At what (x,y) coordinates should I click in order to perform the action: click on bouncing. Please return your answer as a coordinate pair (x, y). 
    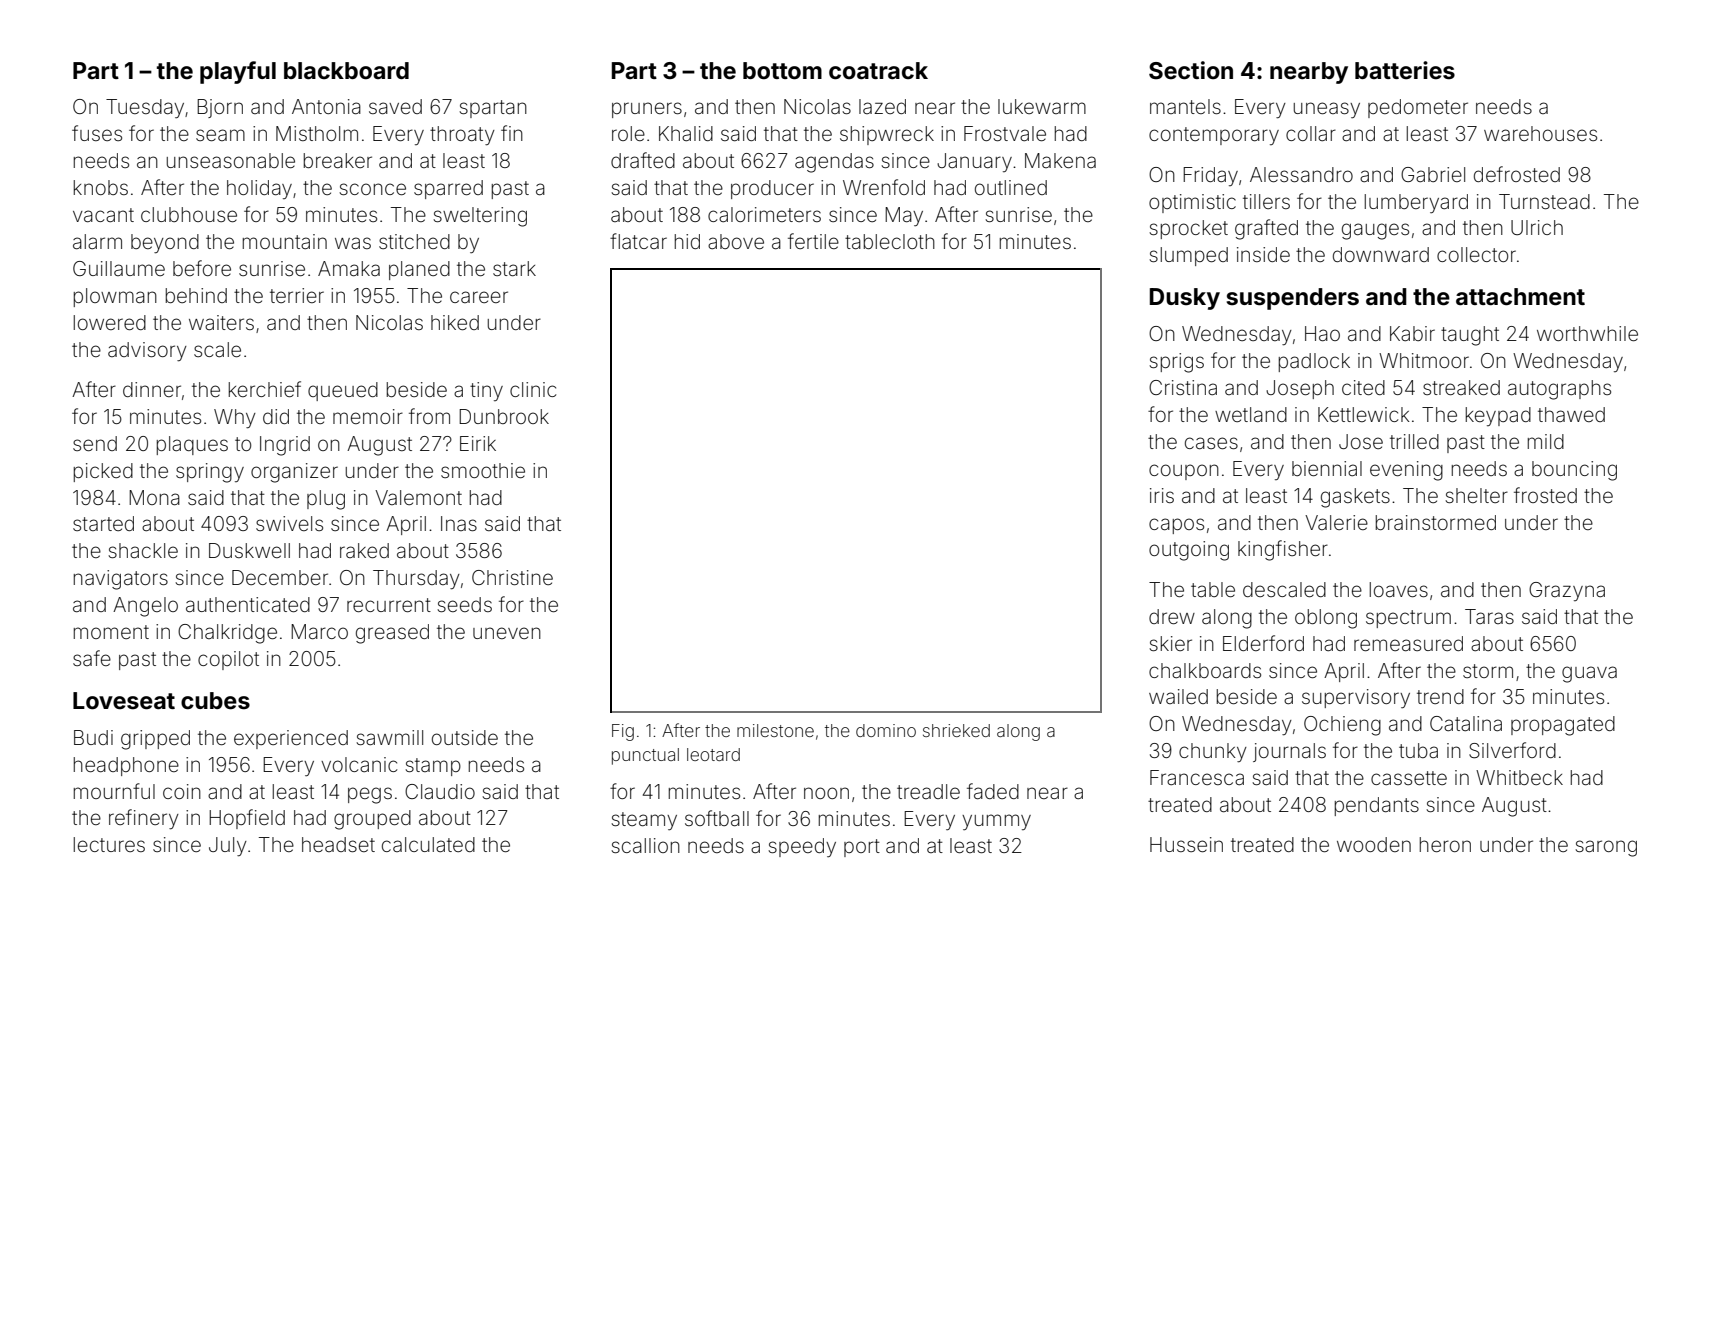
    Looking at the image, I should click on (1574, 471).
